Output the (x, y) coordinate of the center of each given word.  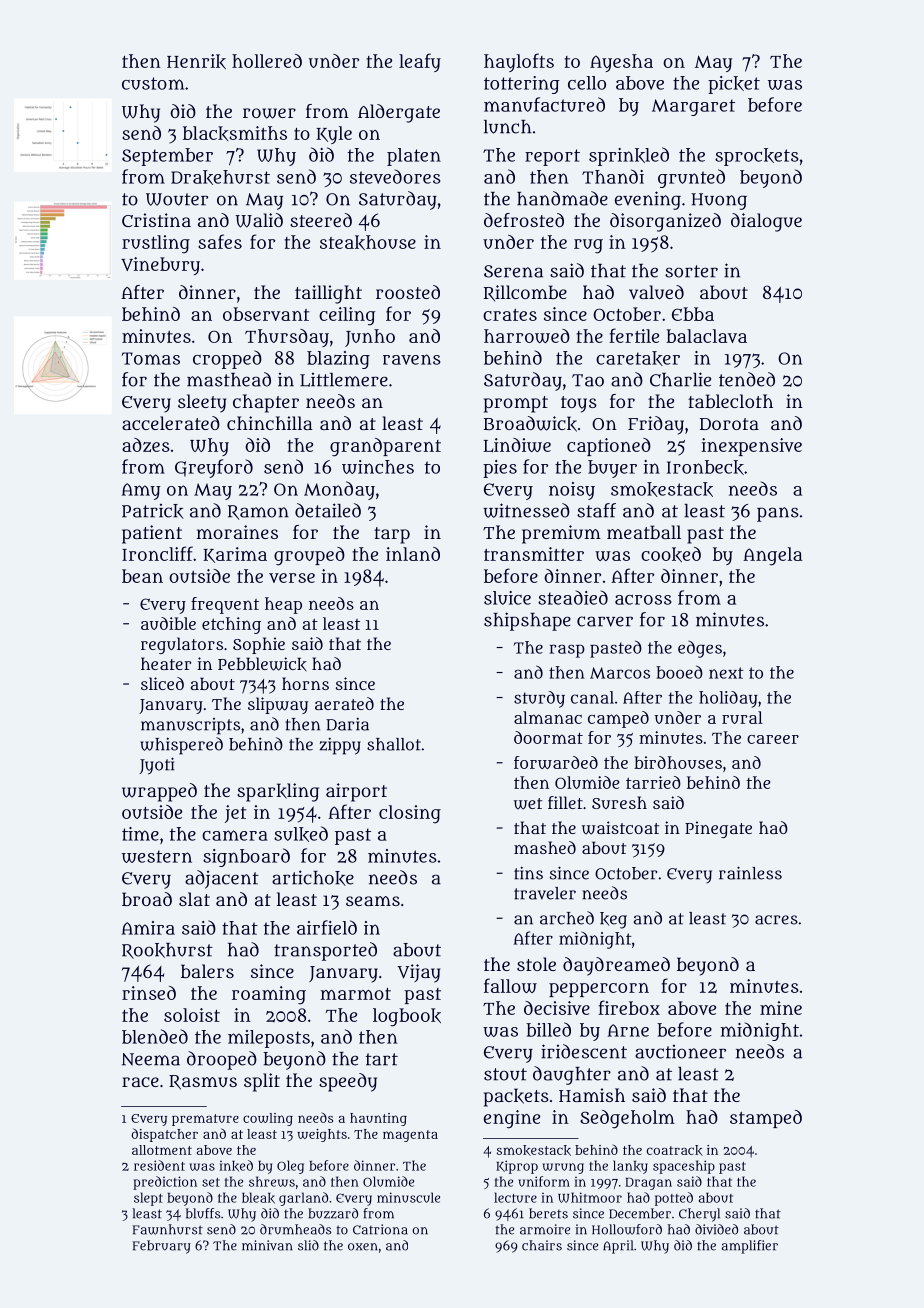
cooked (671, 554)
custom (153, 83)
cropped (227, 359)
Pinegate (718, 829)
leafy (420, 62)
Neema (151, 1059)
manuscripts (190, 726)
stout (505, 1074)
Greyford (214, 468)
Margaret (693, 107)
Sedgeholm (627, 1119)
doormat (548, 737)
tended (747, 379)
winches (378, 467)
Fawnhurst (168, 1229)
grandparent (385, 447)
